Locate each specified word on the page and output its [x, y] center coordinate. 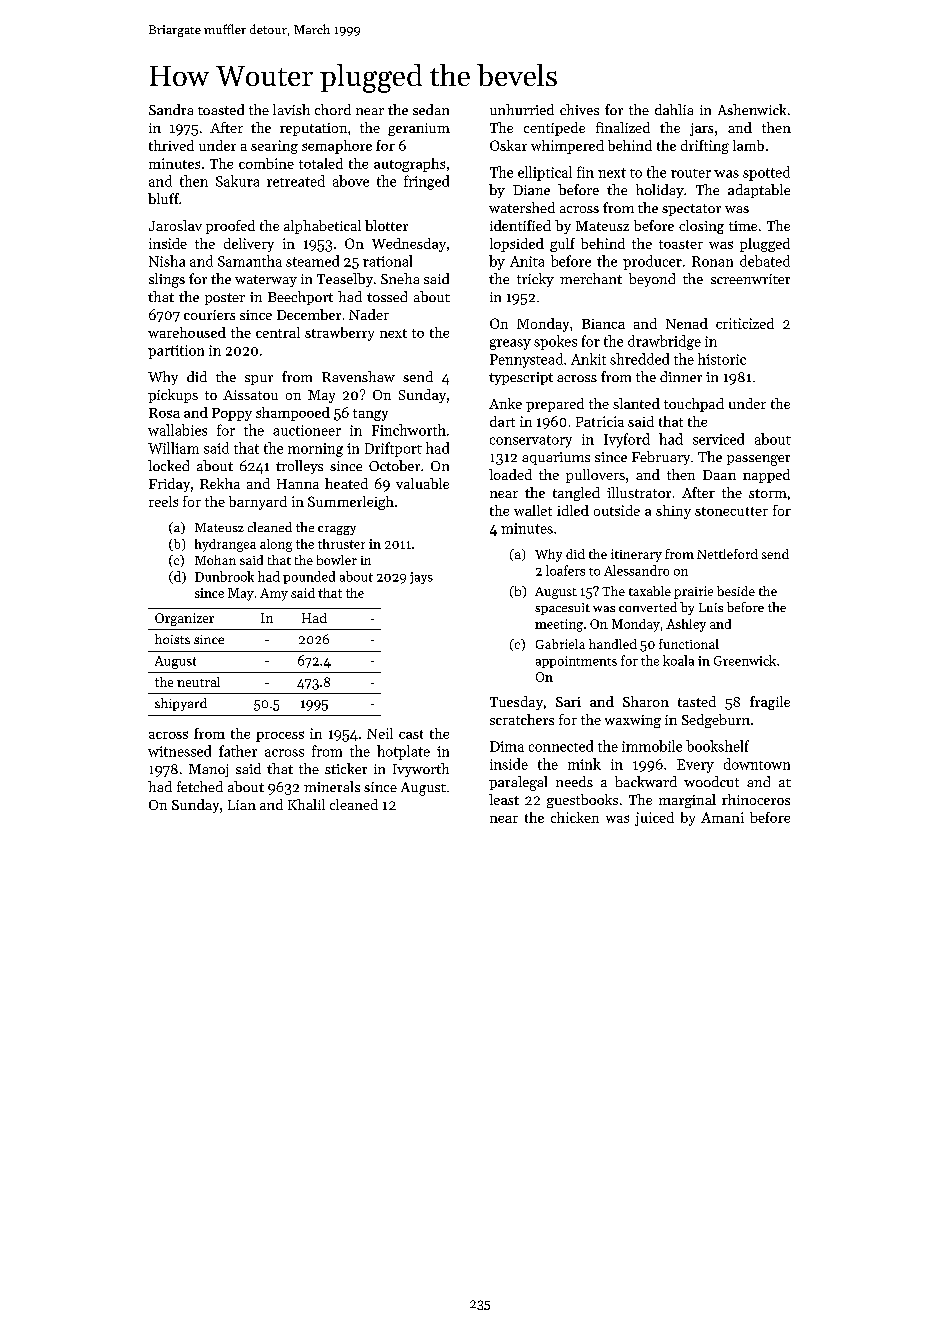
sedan [431, 109]
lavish [291, 109]
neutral [198, 682]
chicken [575, 817]
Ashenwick [752, 109]
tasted [697, 701]
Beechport [300, 298]
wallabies [177, 430]
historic [722, 359]
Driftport [393, 449]
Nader [369, 314]
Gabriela [560, 644]
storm [768, 493]
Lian [242, 805]
